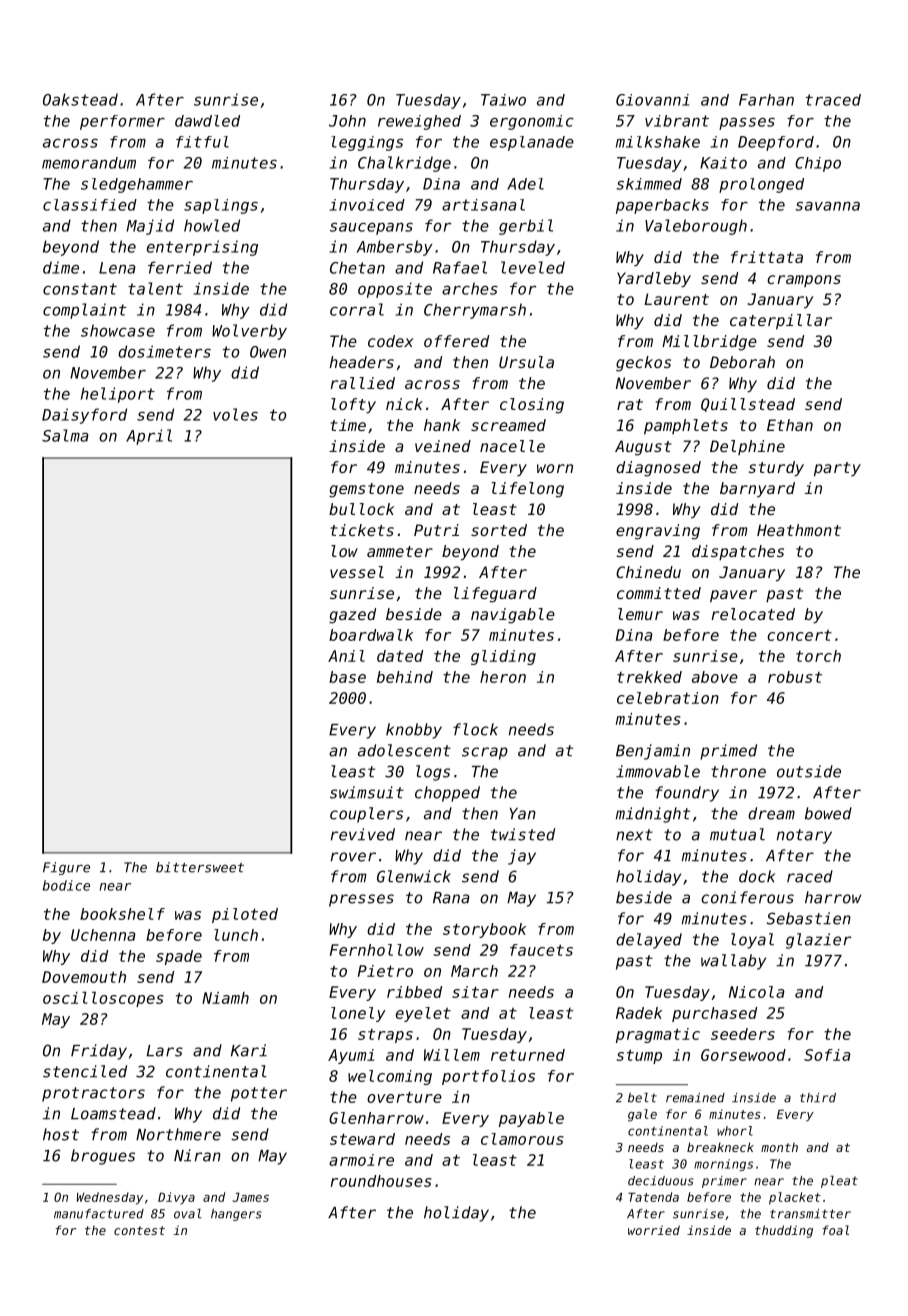 The image size is (908, 1316). Describe the element at coordinates (532, 406) in the image. I see `closing` at that location.
